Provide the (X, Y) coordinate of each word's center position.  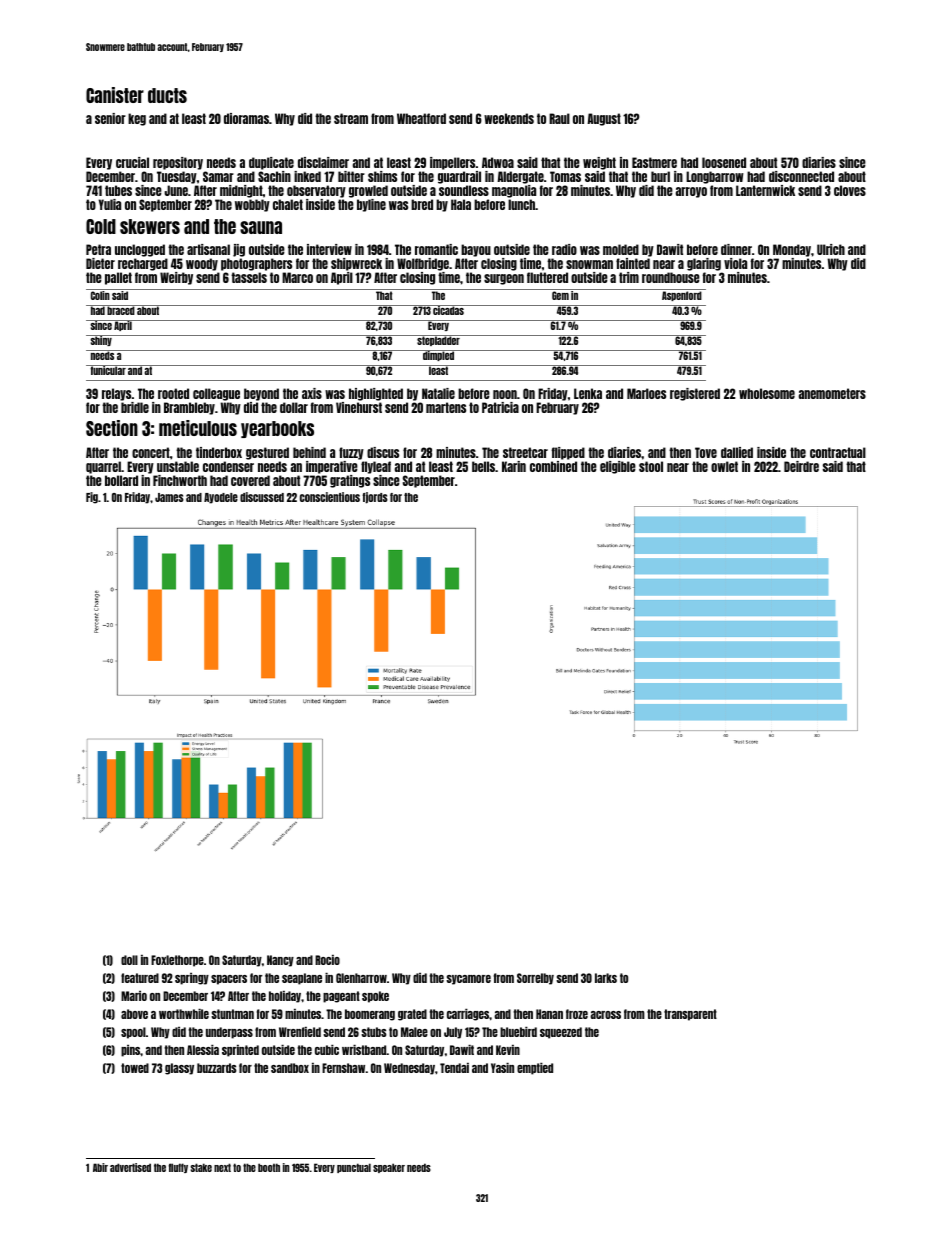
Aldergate (520, 177)
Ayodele (221, 498)
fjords (375, 498)
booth (269, 1167)
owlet (724, 466)
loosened (724, 162)
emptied (535, 1068)
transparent (690, 1015)
